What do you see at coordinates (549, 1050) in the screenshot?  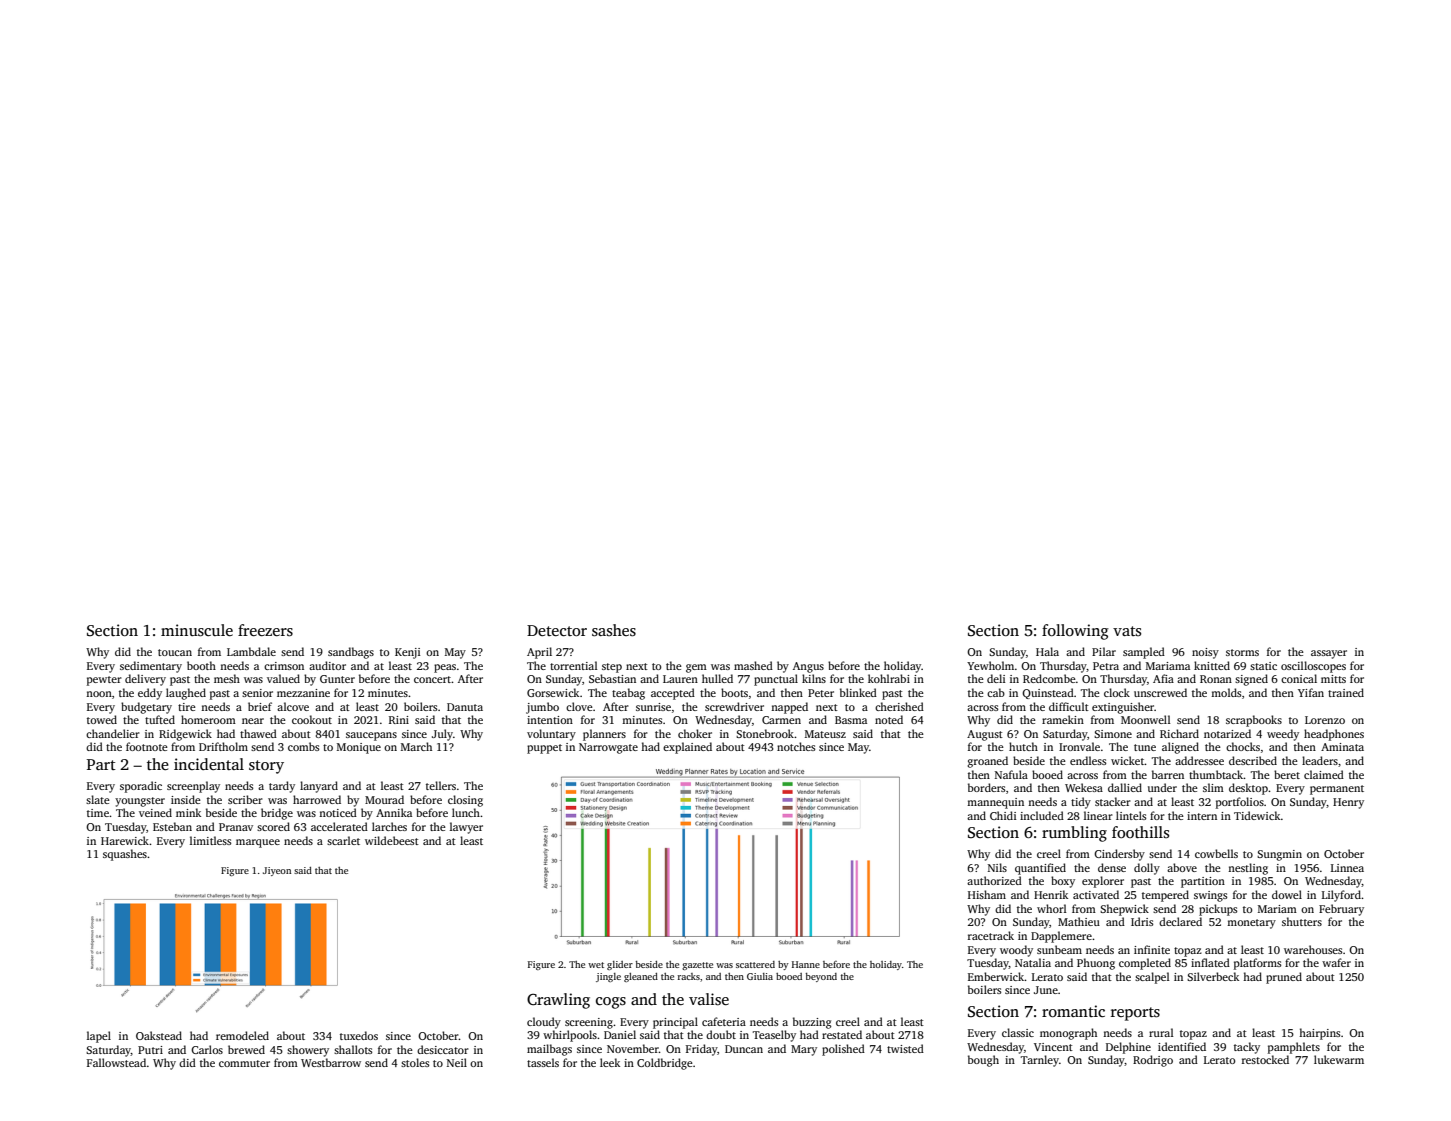 I see `mailbags` at bounding box center [549, 1050].
